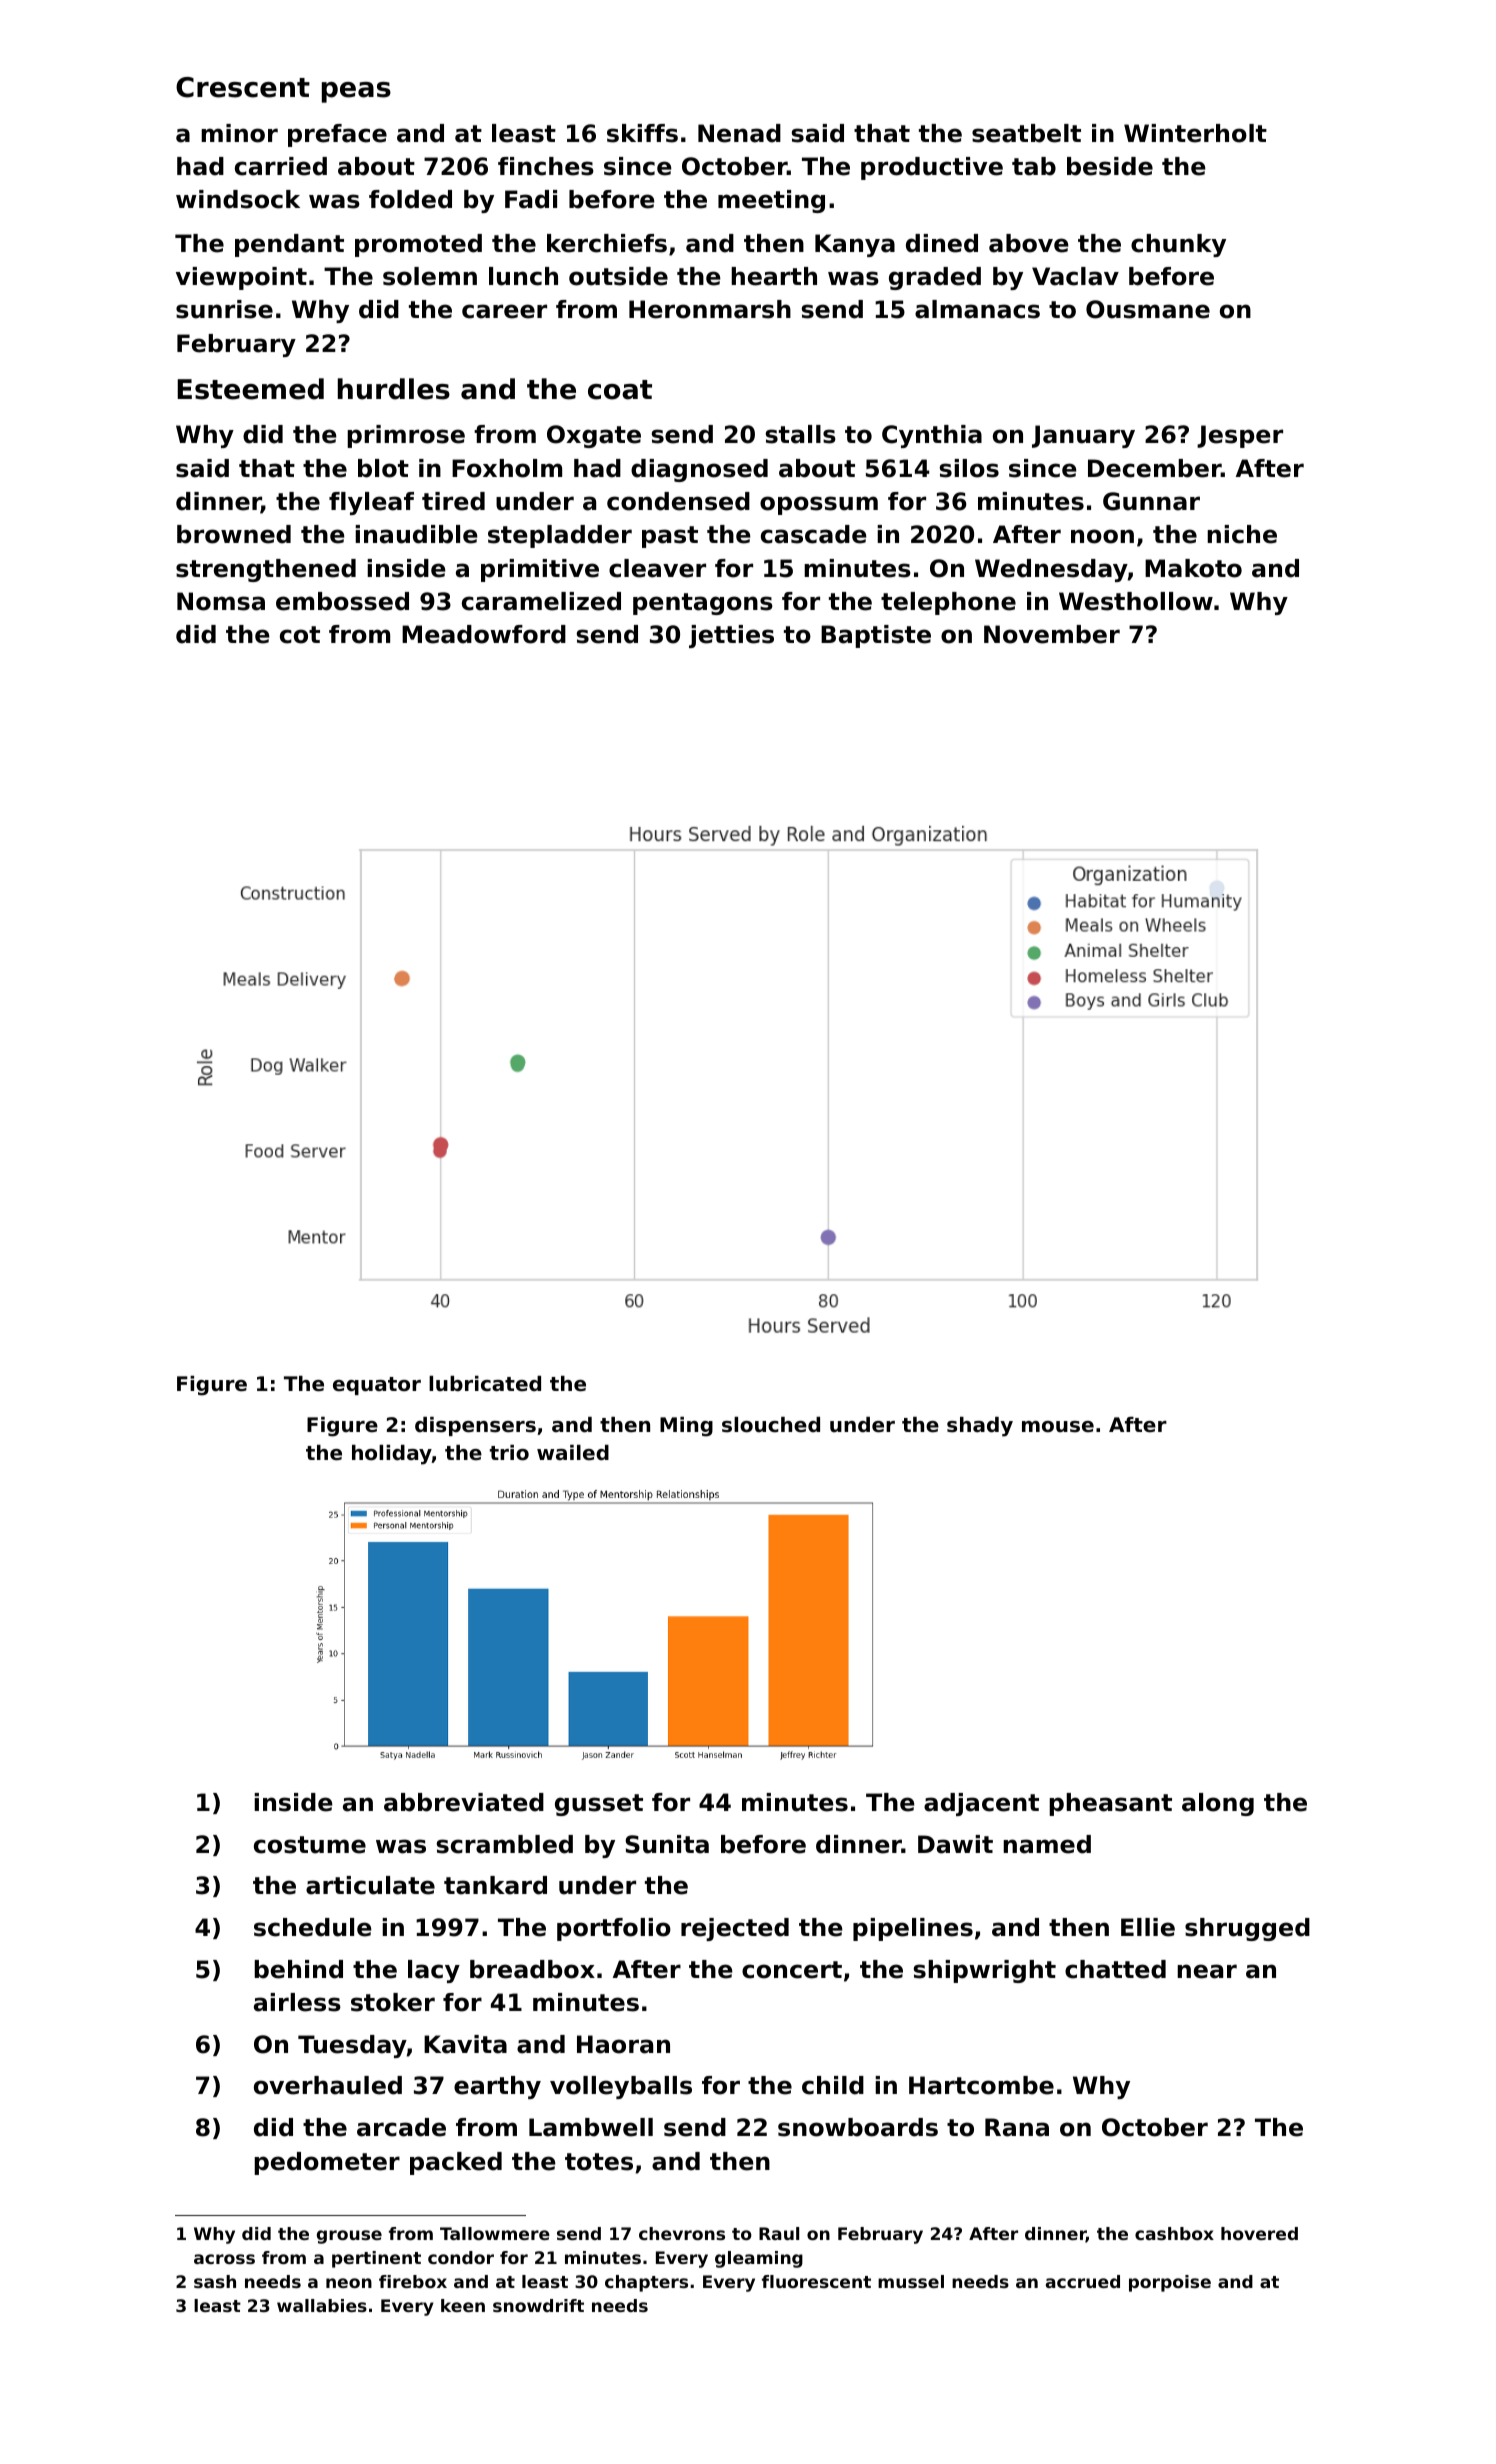 The height and width of the page is (2464, 1496). Describe the element at coordinates (328, 2085) in the page. I see `overhauled` at that location.
